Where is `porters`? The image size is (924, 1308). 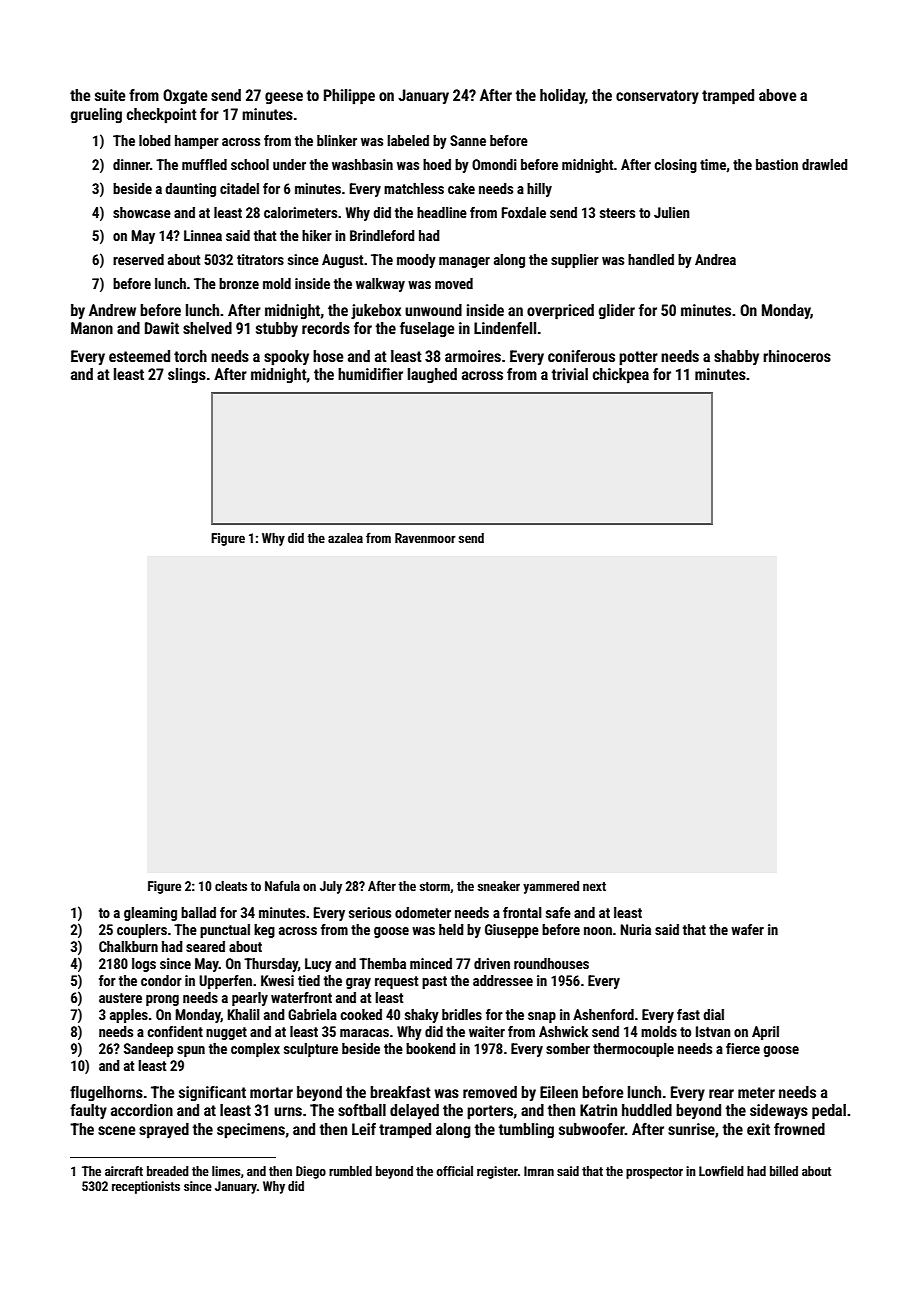 porters is located at coordinates (490, 1112).
